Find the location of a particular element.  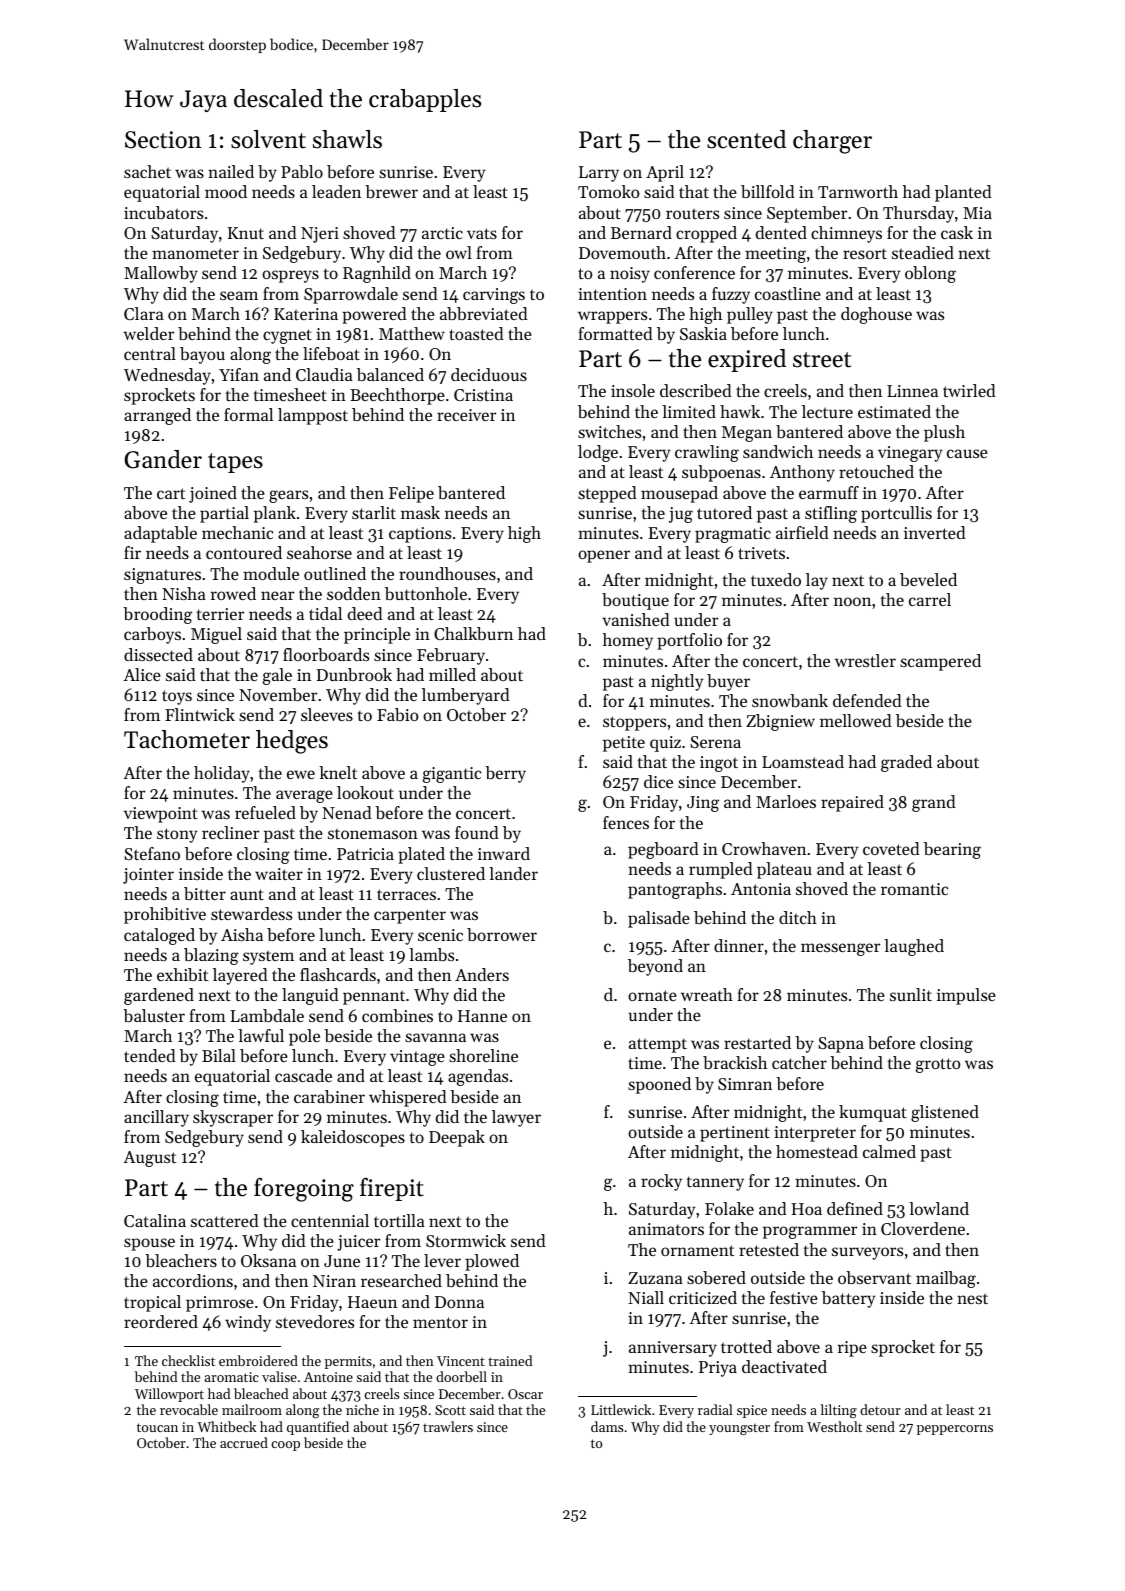

Loamstead is located at coordinates (803, 761).
